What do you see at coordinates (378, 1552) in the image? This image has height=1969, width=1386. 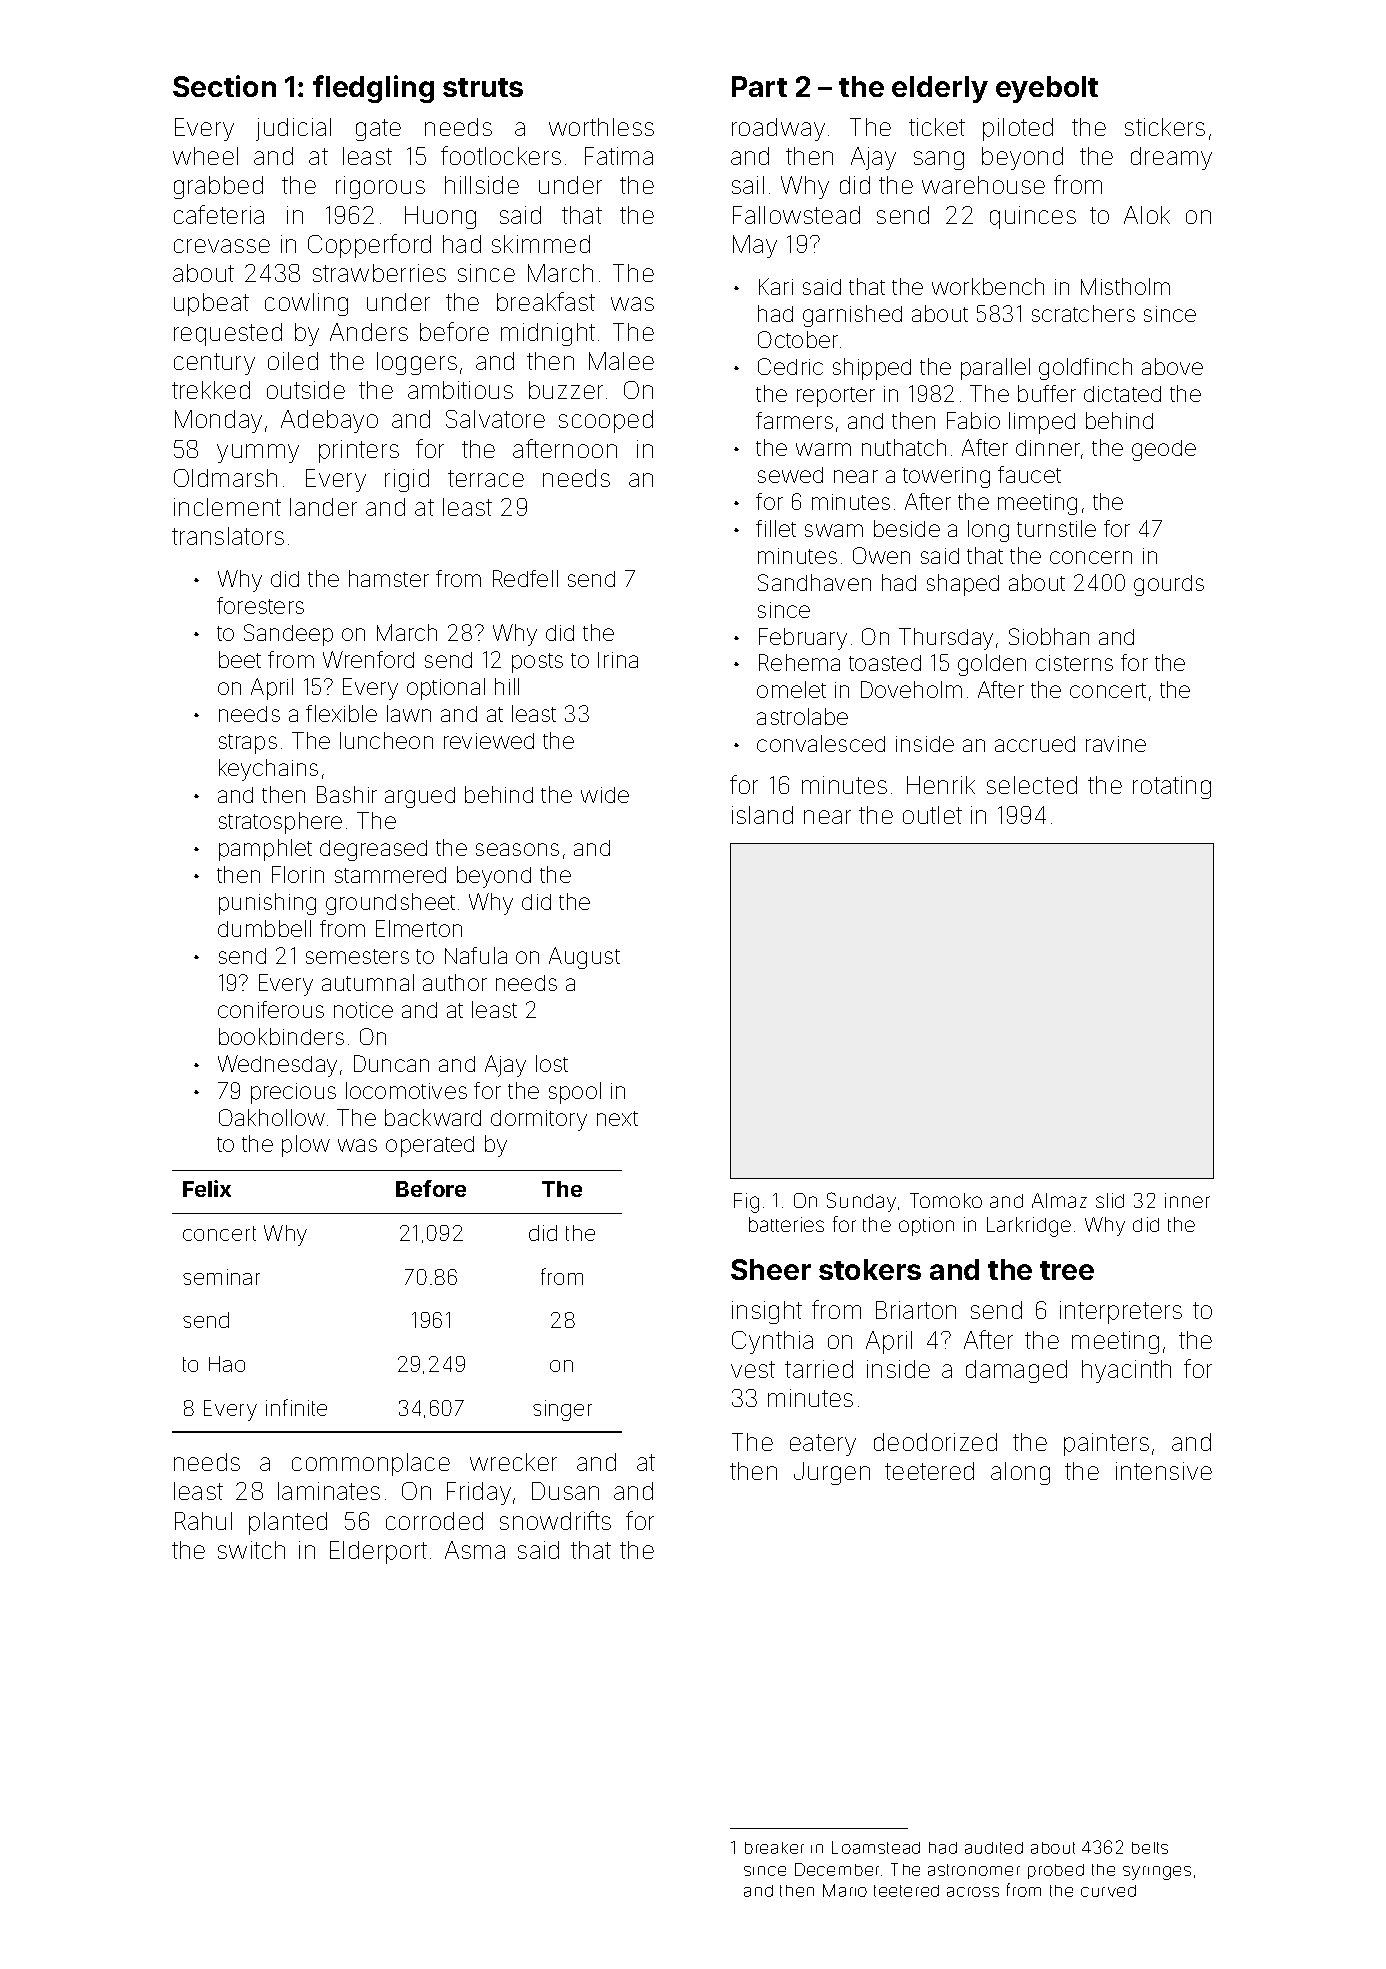 I see `Elderport` at bounding box center [378, 1552].
